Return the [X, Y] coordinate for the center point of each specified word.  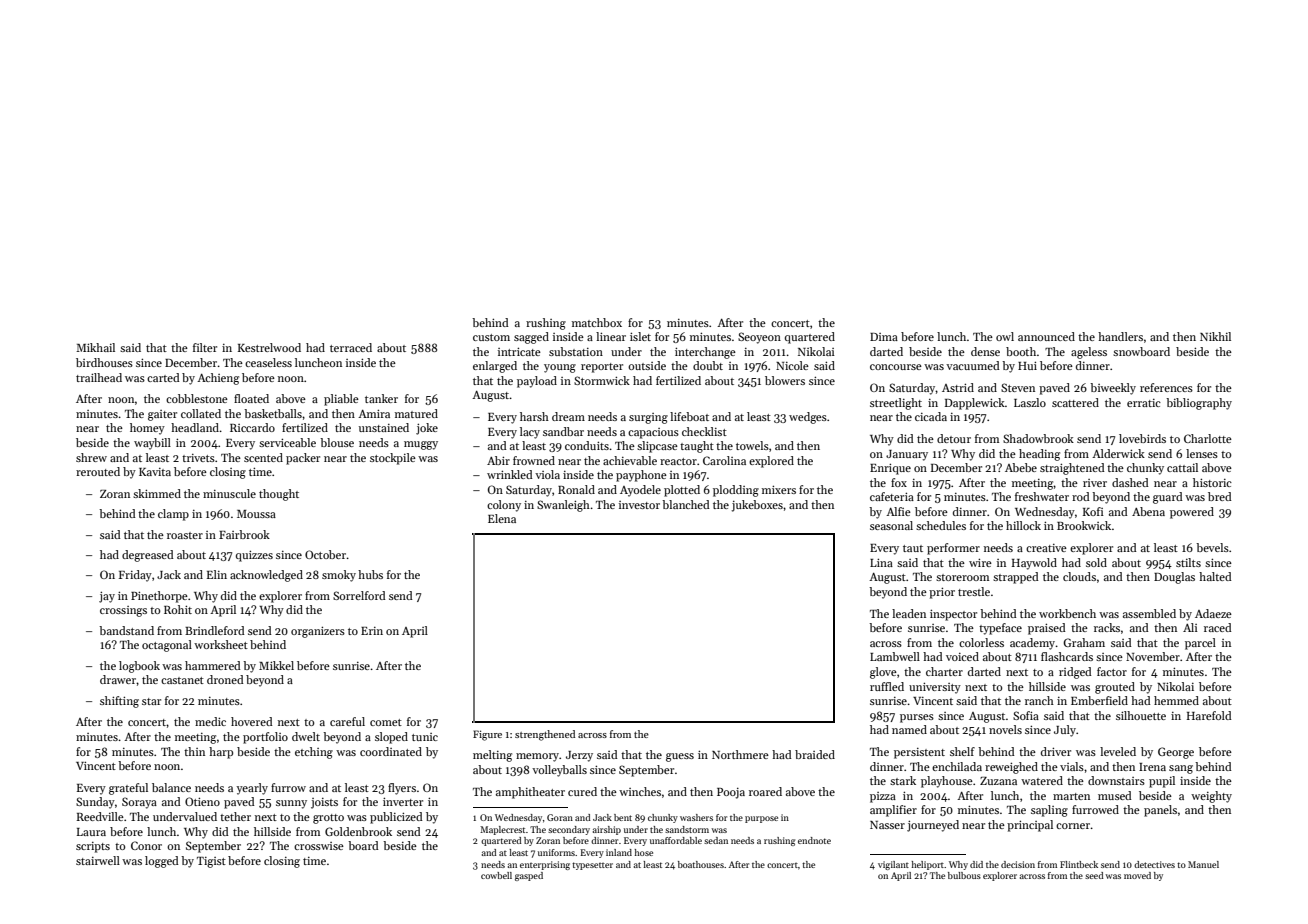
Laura [91, 832]
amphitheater [530, 793]
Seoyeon [759, 338]
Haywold [1034, 564]
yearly [252, 789]
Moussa [256, 514]
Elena [502, 518]
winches [640, 791]
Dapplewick [975, 404]
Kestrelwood [269, 347]
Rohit [178, 609]
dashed [1130, 482]
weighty [1211, 797]
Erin [372, 631]
